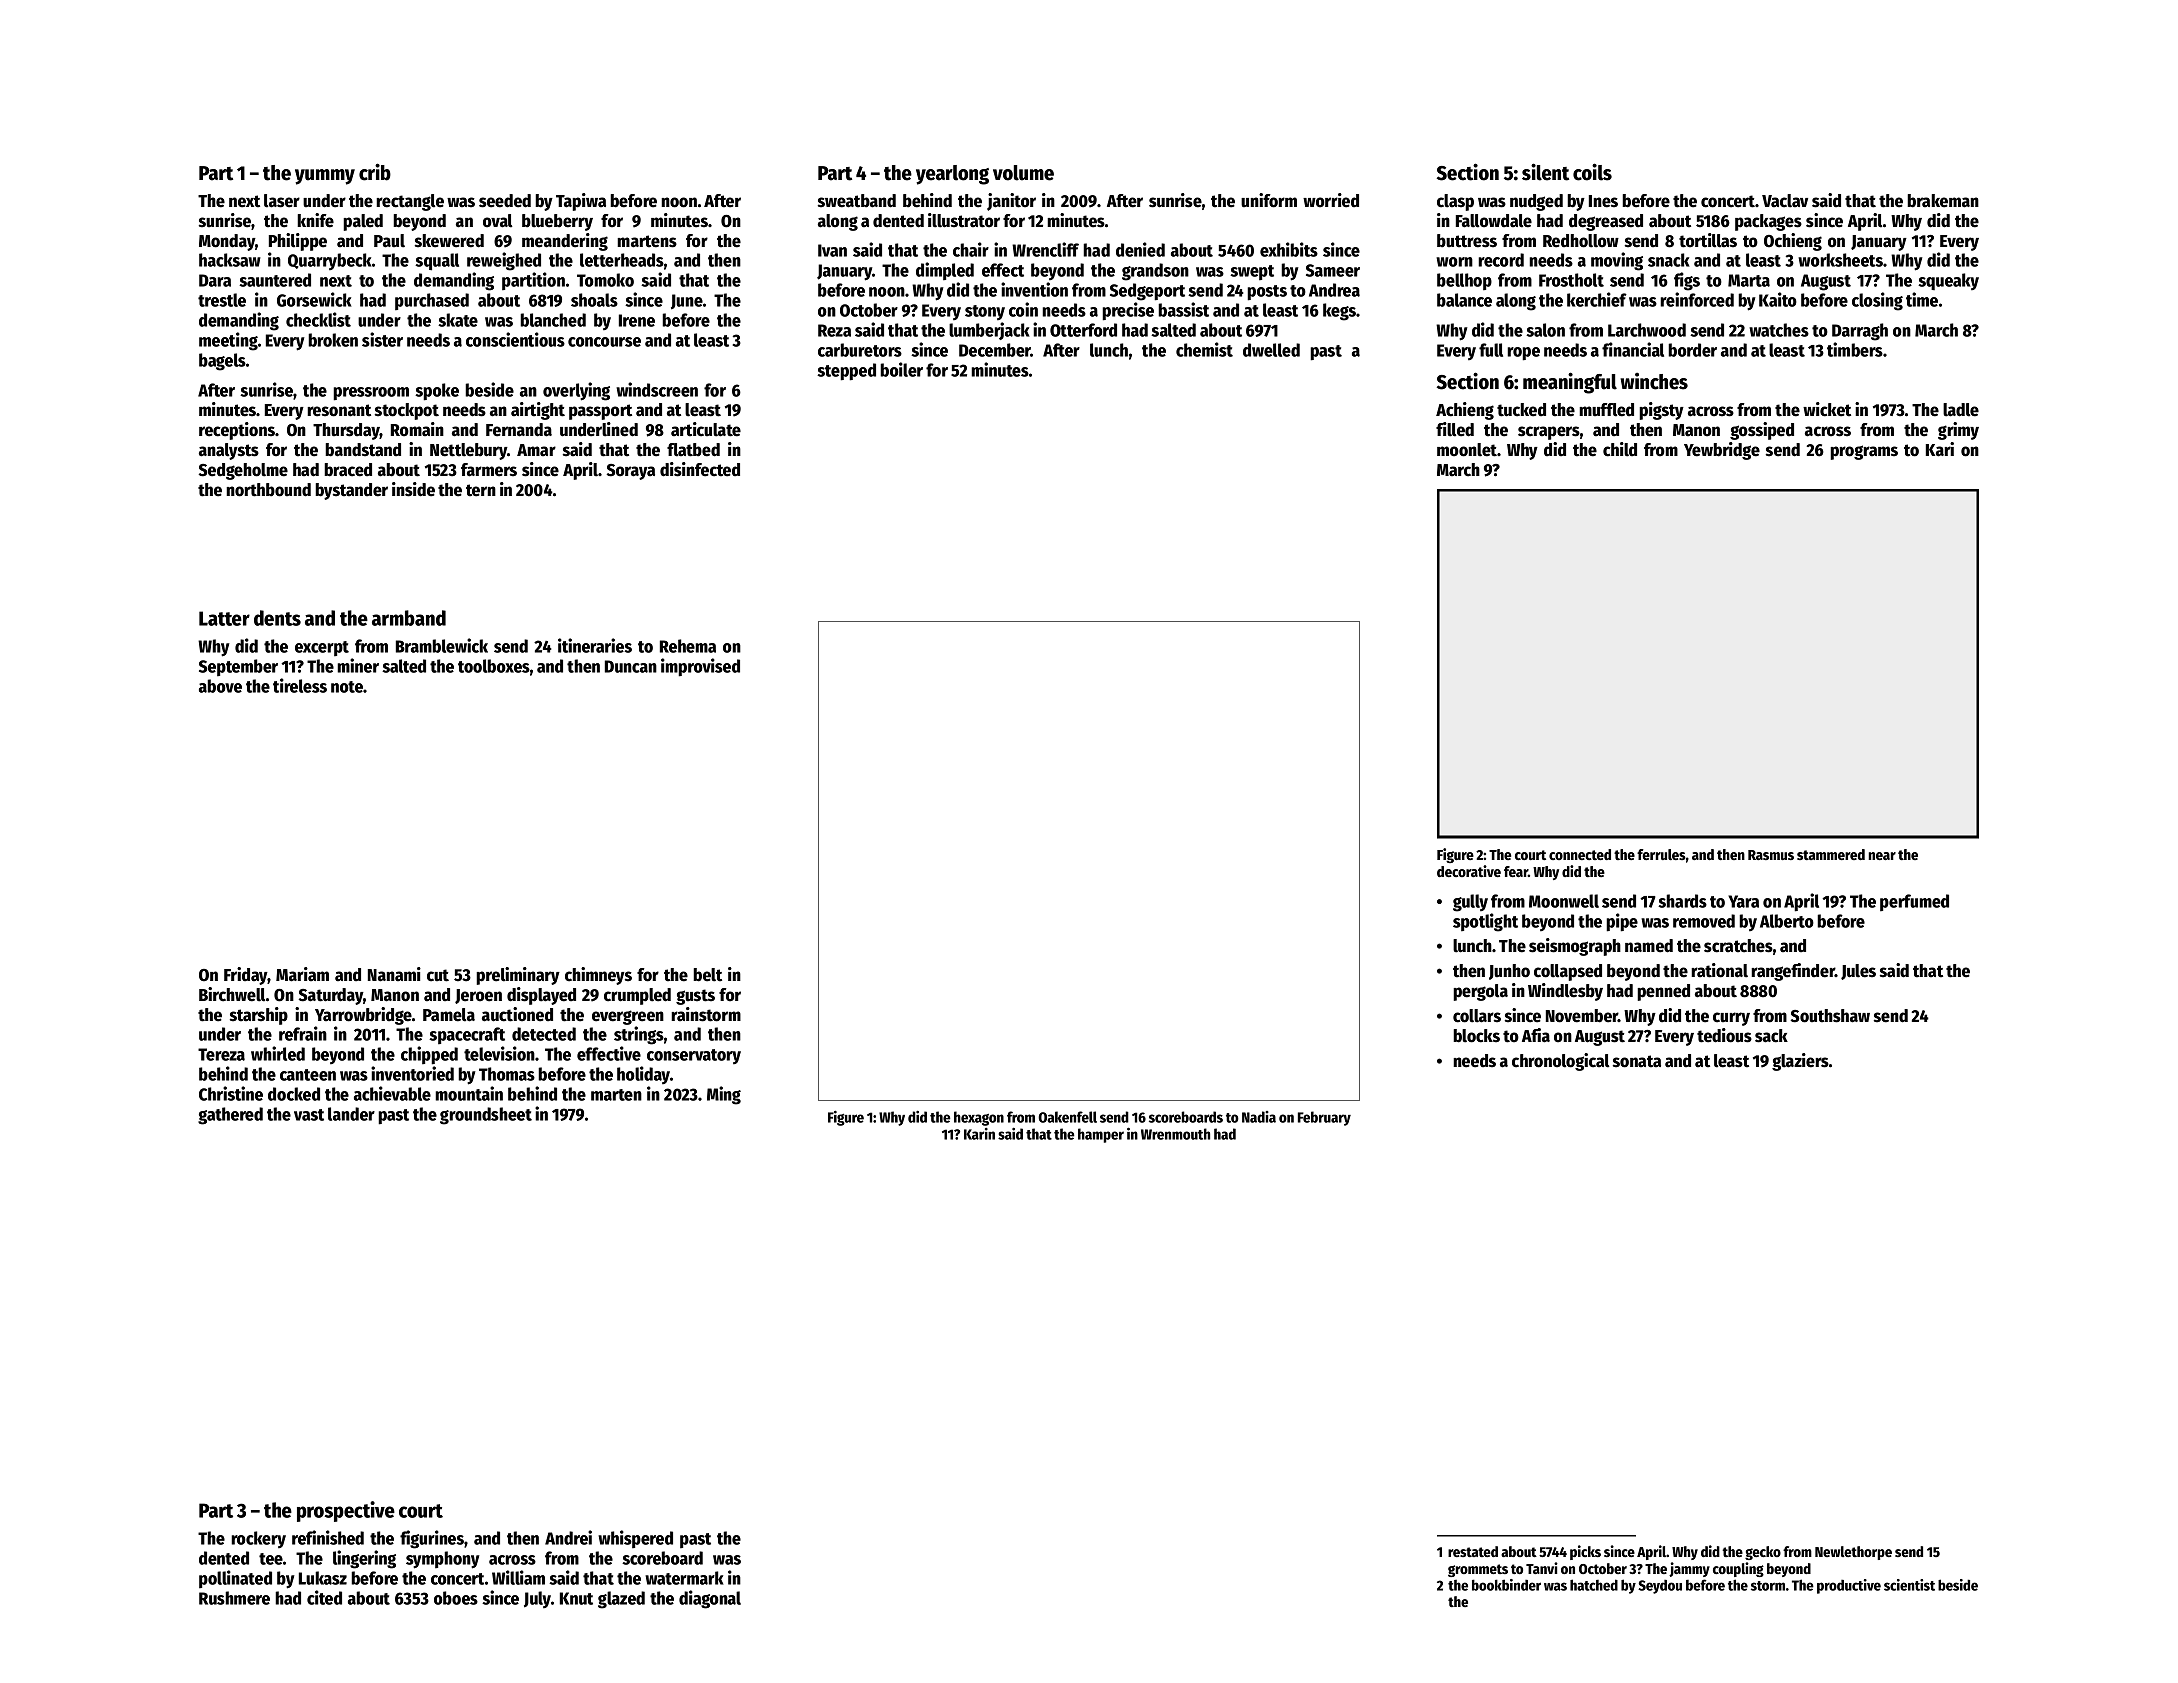 The image size is (2178, 1683). I want to click on programs, so click(1864, 452).
